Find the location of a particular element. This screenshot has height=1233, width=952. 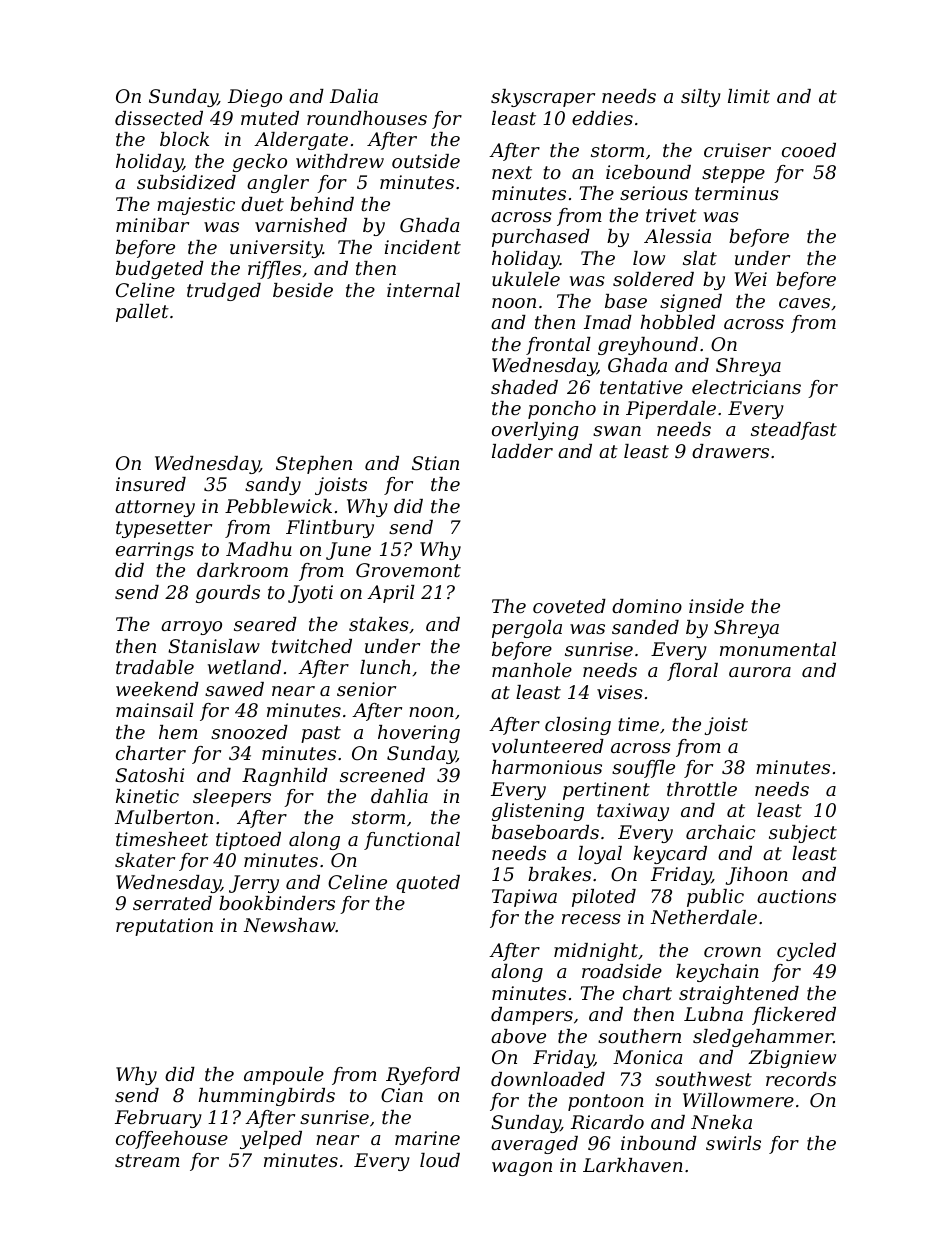

next is located at coordinates (512, 172).
